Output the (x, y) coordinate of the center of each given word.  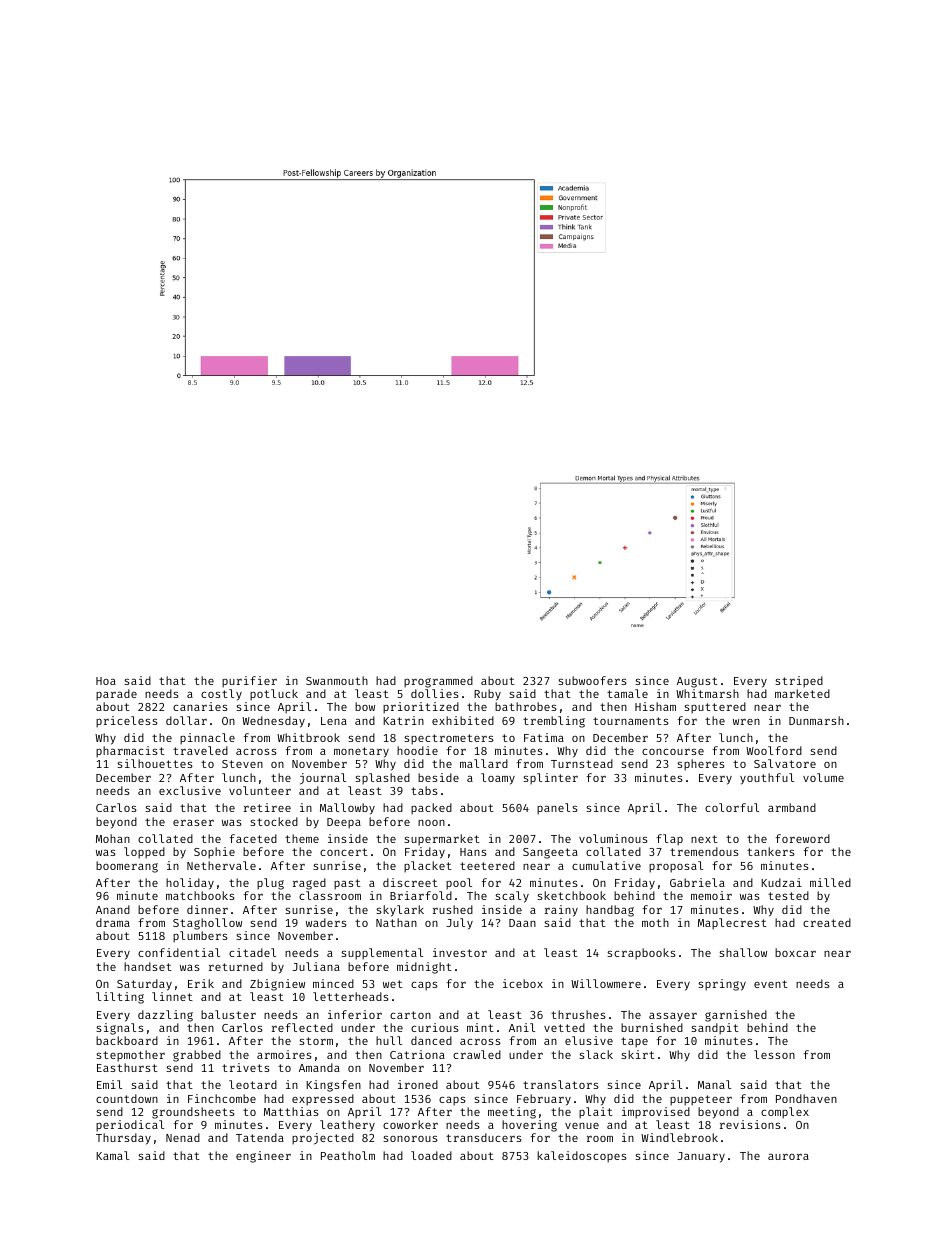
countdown (127, 1098)
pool (459, 884)
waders (326, 922)
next (704, 839)
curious (435, 1027)
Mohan (113, 838)
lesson (774, 1054)
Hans (473, 852)
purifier (249, 682)
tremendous (704, 851)
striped (799, 682)
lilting (120, 998)
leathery (347, 1126)
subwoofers (592, 680)
